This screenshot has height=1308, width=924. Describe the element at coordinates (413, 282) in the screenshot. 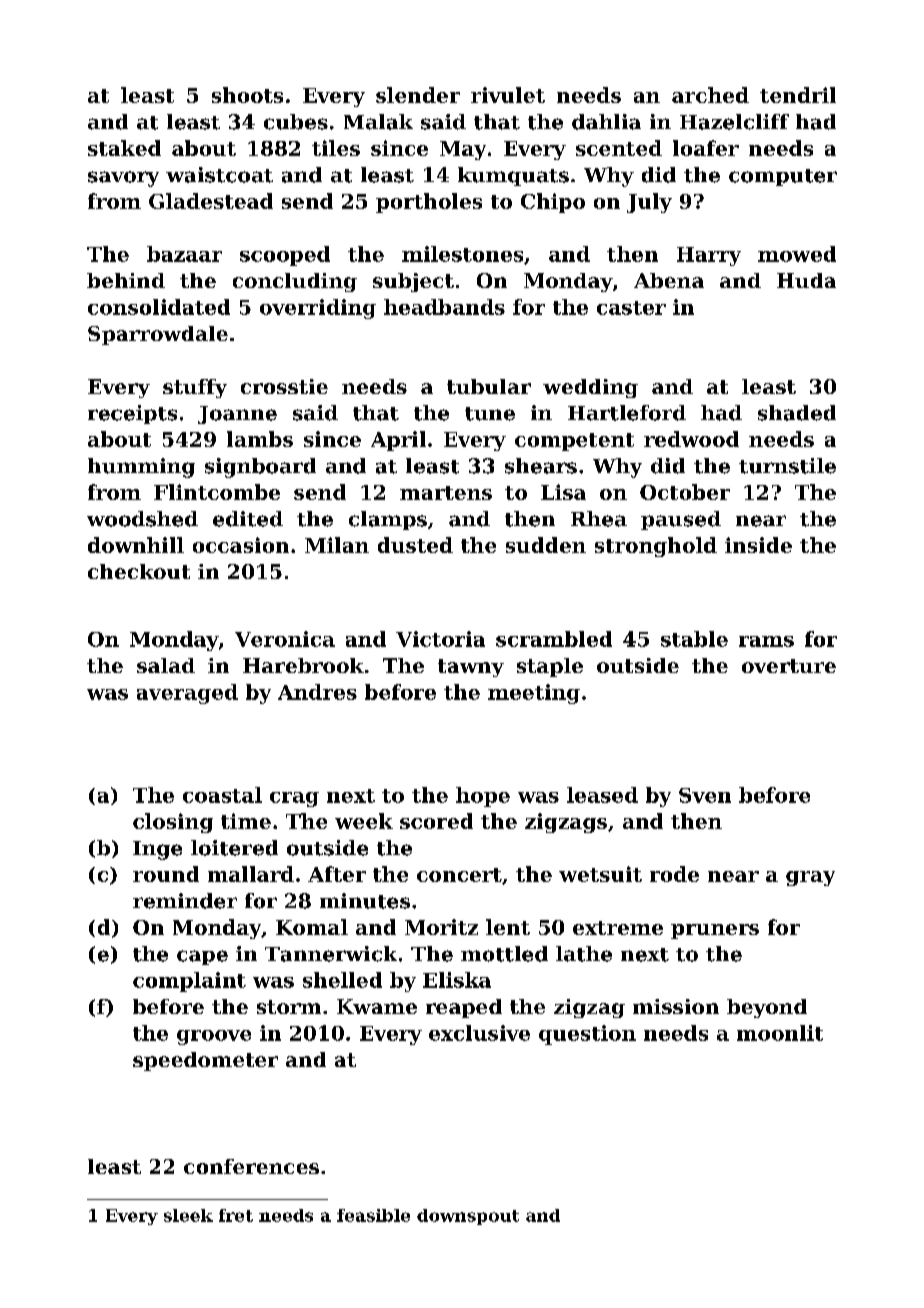

I see `subject` at that location.
